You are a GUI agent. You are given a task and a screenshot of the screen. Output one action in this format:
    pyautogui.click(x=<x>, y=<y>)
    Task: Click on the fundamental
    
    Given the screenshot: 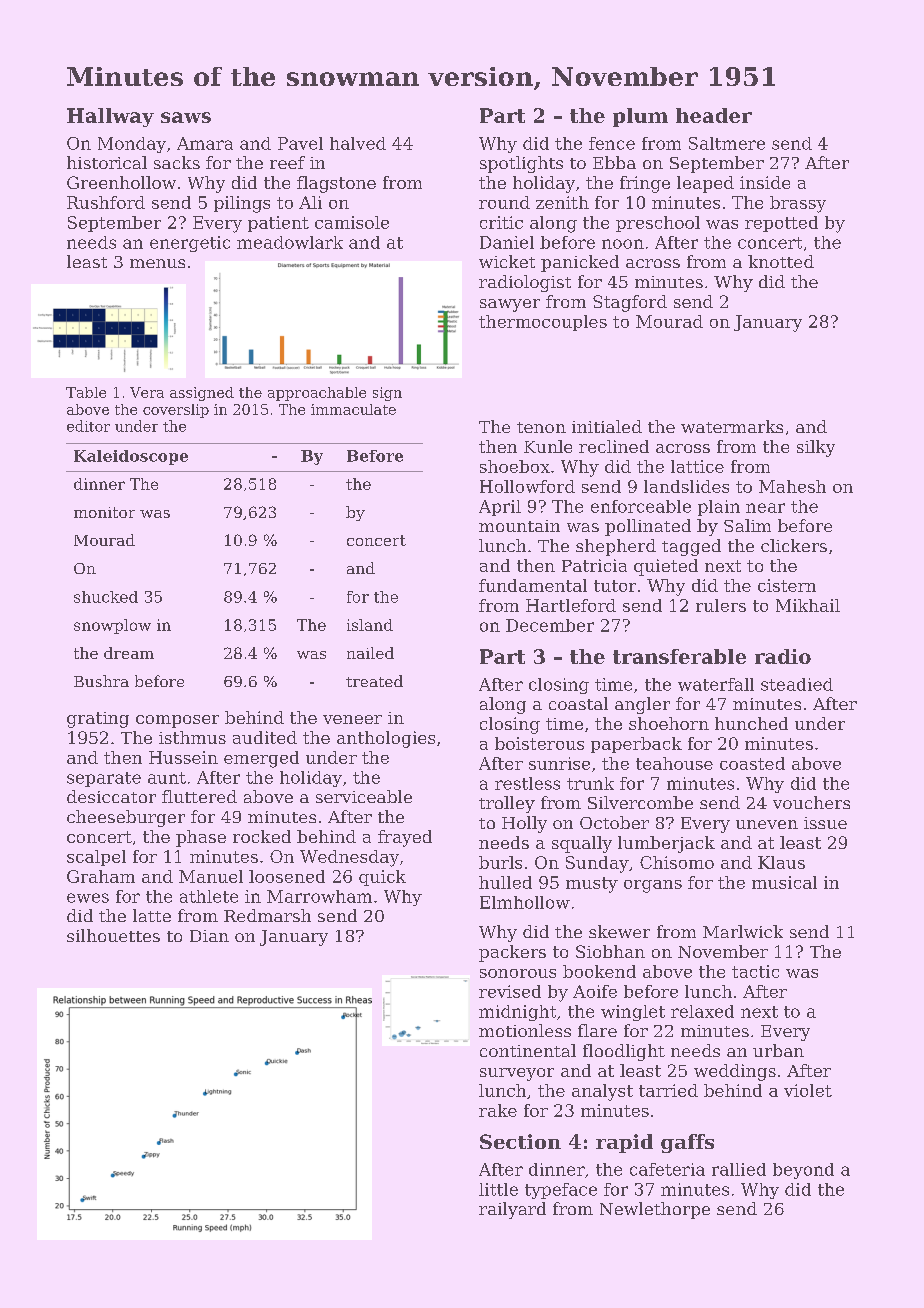 What is the action you would take?
    pyautogui.click(x=533, y=585)
